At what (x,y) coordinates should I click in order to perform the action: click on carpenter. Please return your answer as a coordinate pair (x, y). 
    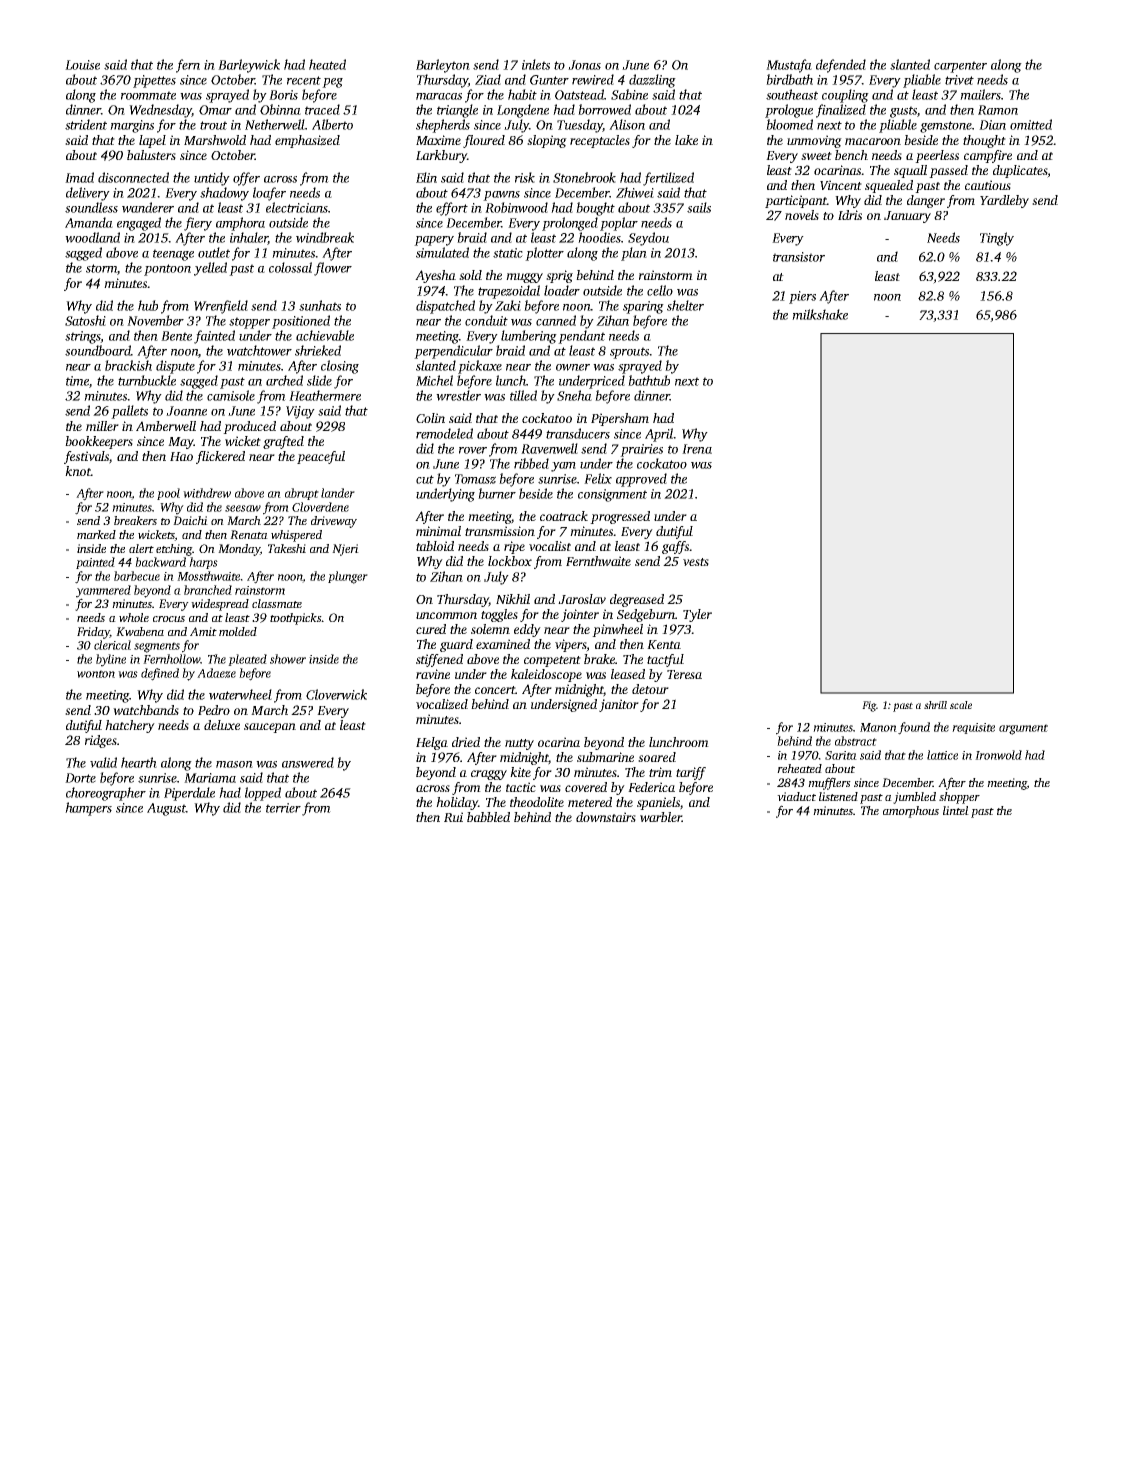
    Looking at the image, I should click on (960, 67).
